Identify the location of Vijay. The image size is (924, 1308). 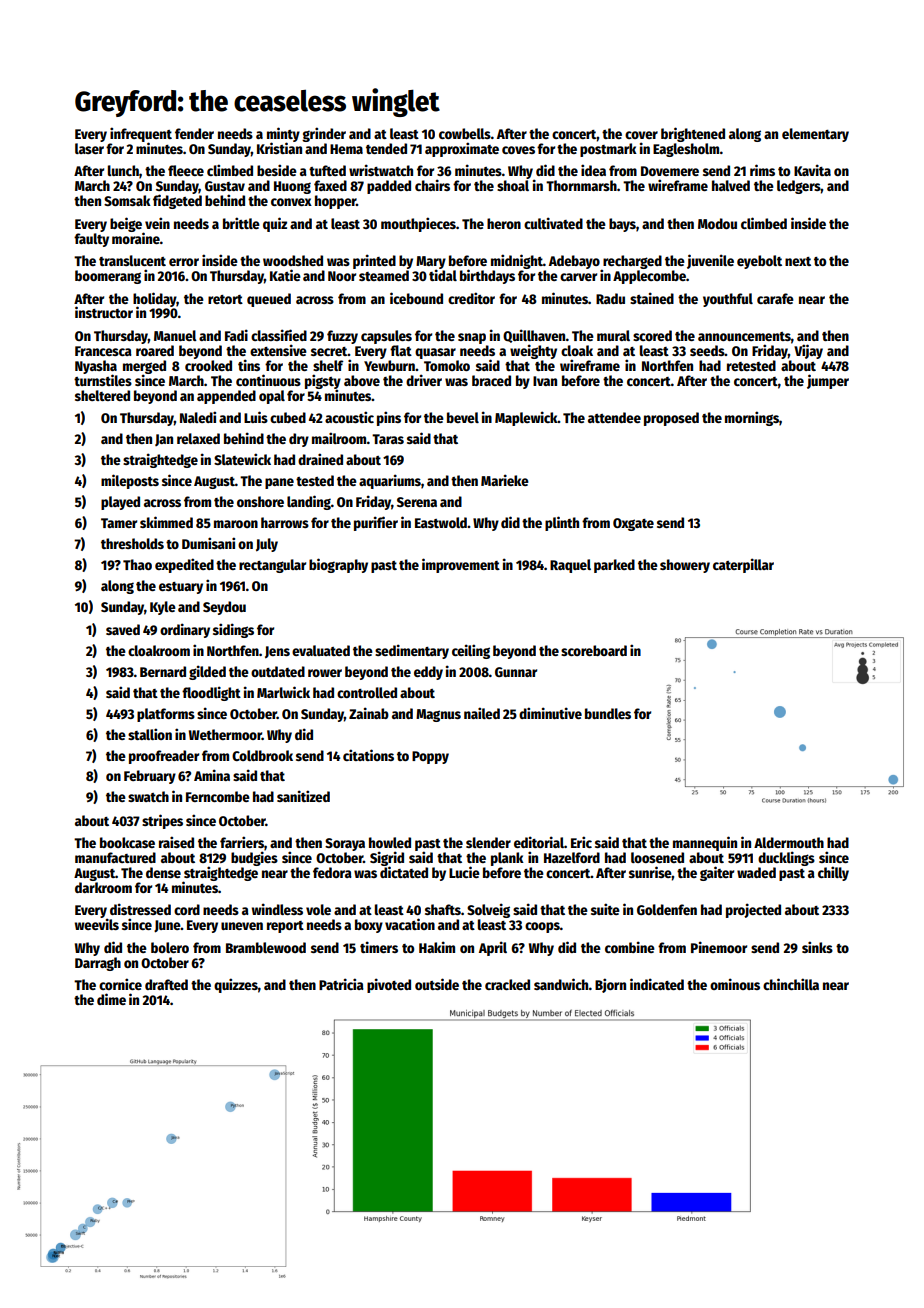
(808, 351).
